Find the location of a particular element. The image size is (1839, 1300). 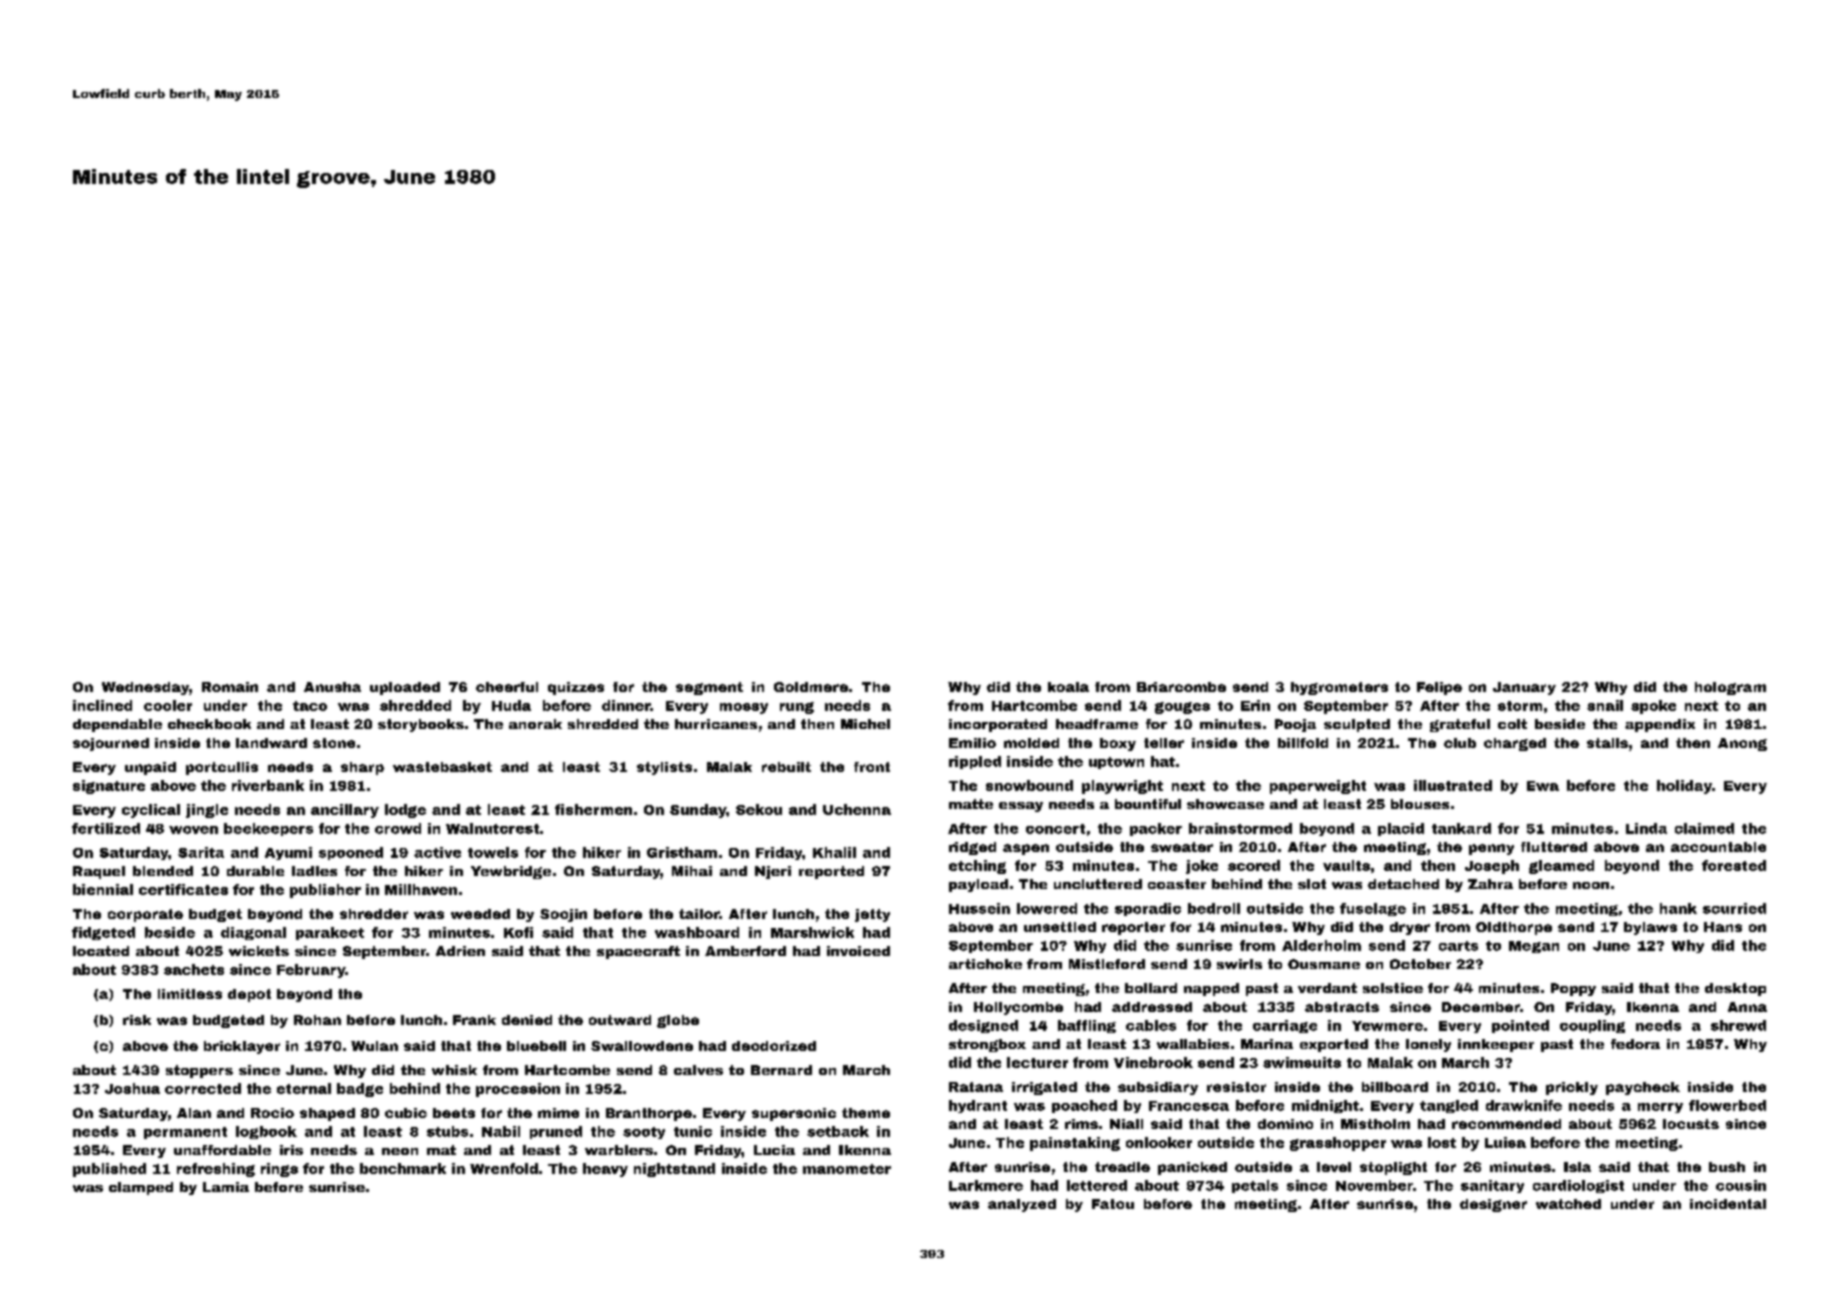

rippled is located at coordinates (975, 762).
